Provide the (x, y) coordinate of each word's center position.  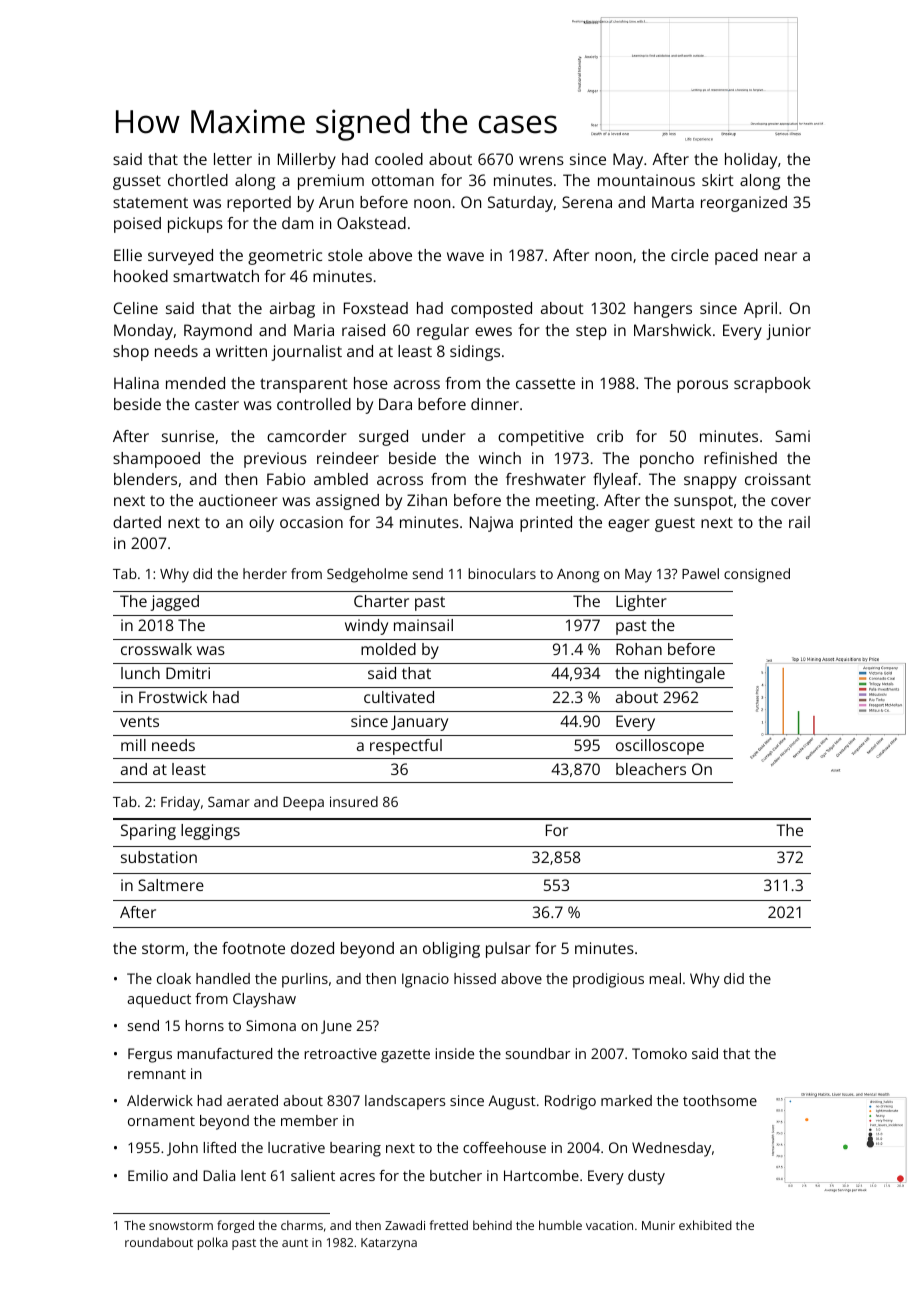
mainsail (423, 625)
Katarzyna (389, 1244)
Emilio (148, 1175)
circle (690, 255)
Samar (229, 802)
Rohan (639, 649)
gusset (137, 182)
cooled (399, 159)
